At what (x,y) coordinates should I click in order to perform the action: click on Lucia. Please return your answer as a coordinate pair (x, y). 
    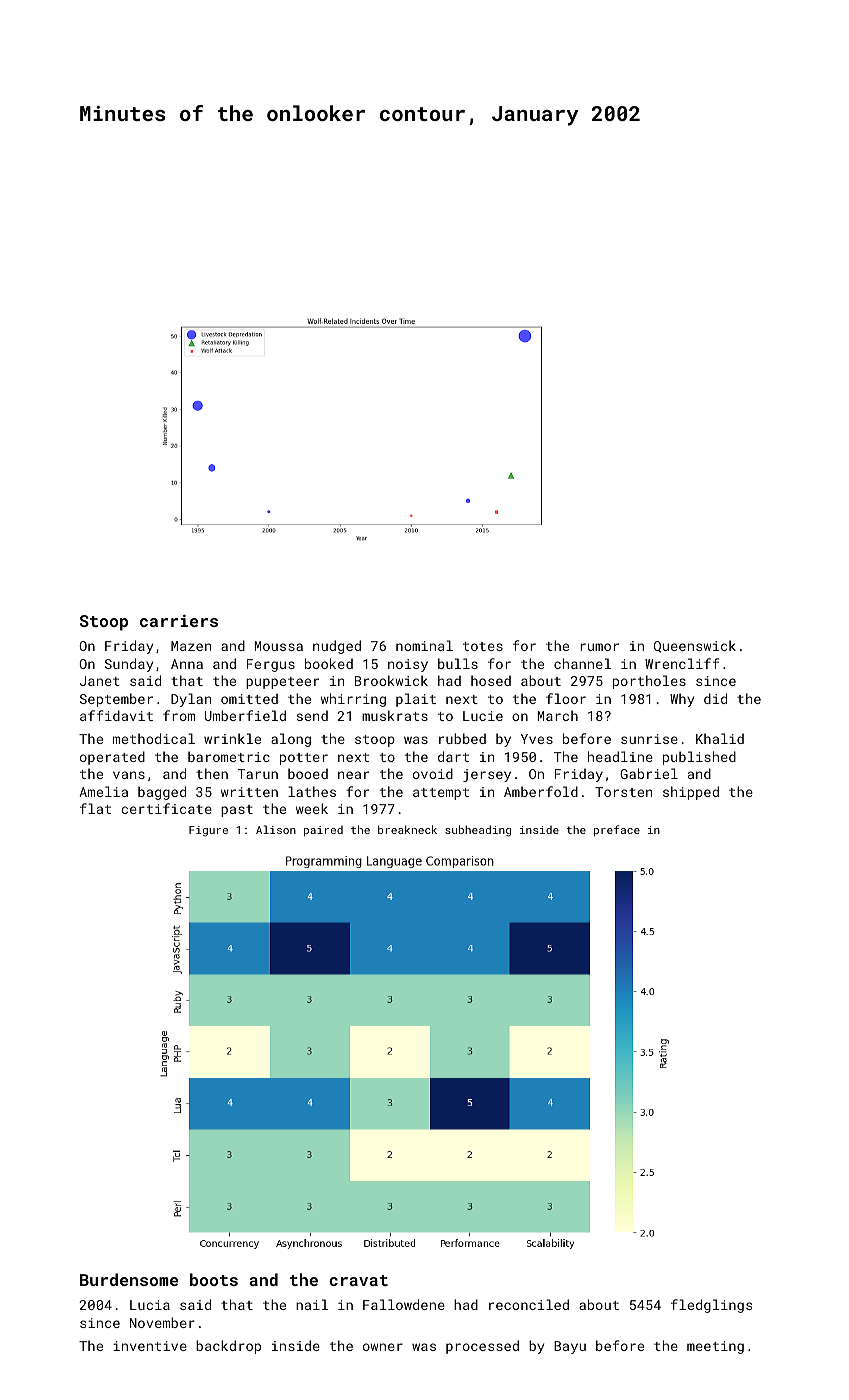
    Looking at the image, I should click on (150, 1305).
